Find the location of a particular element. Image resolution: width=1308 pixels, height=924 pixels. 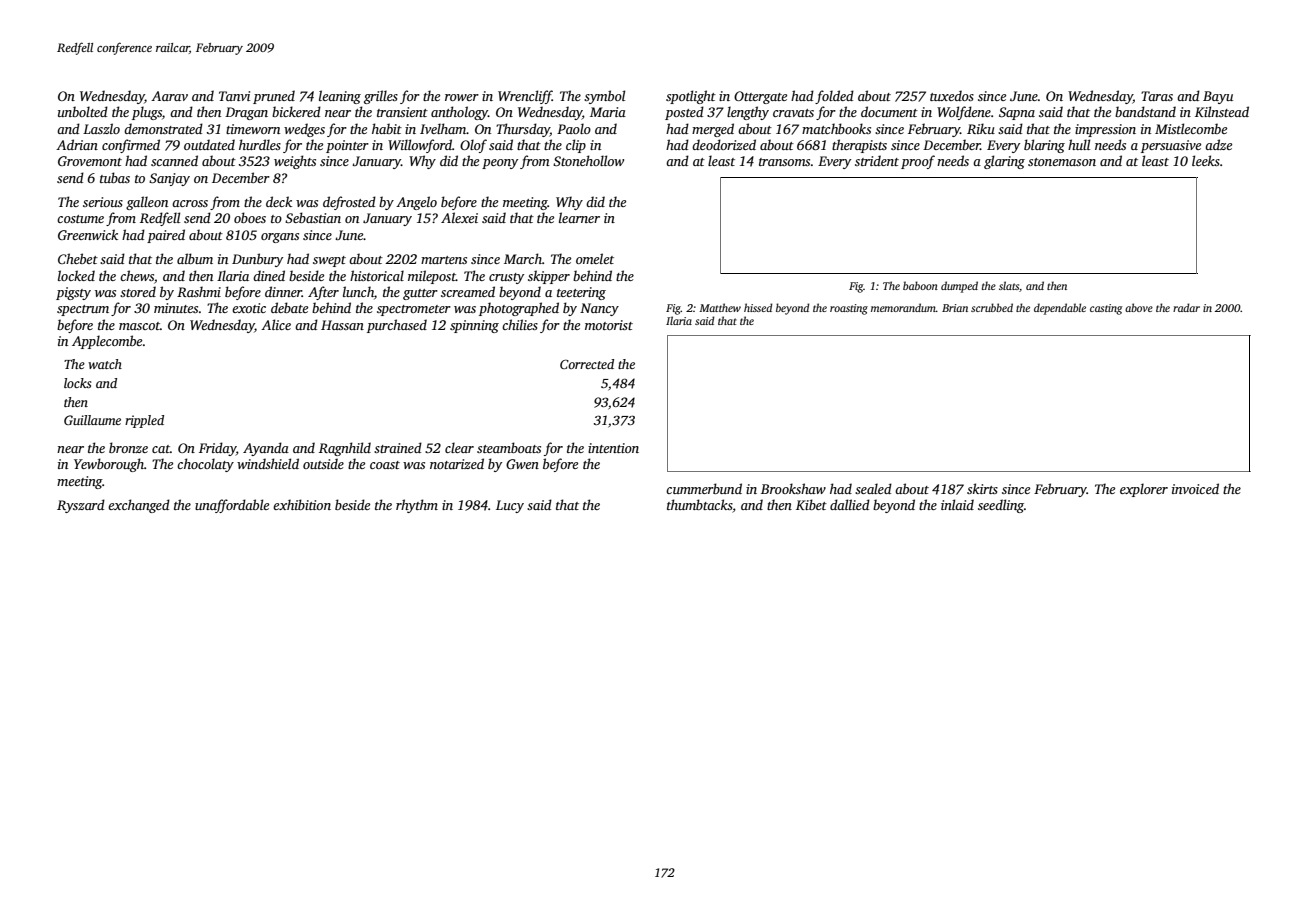

locks is located at coordinates (78, 383).
